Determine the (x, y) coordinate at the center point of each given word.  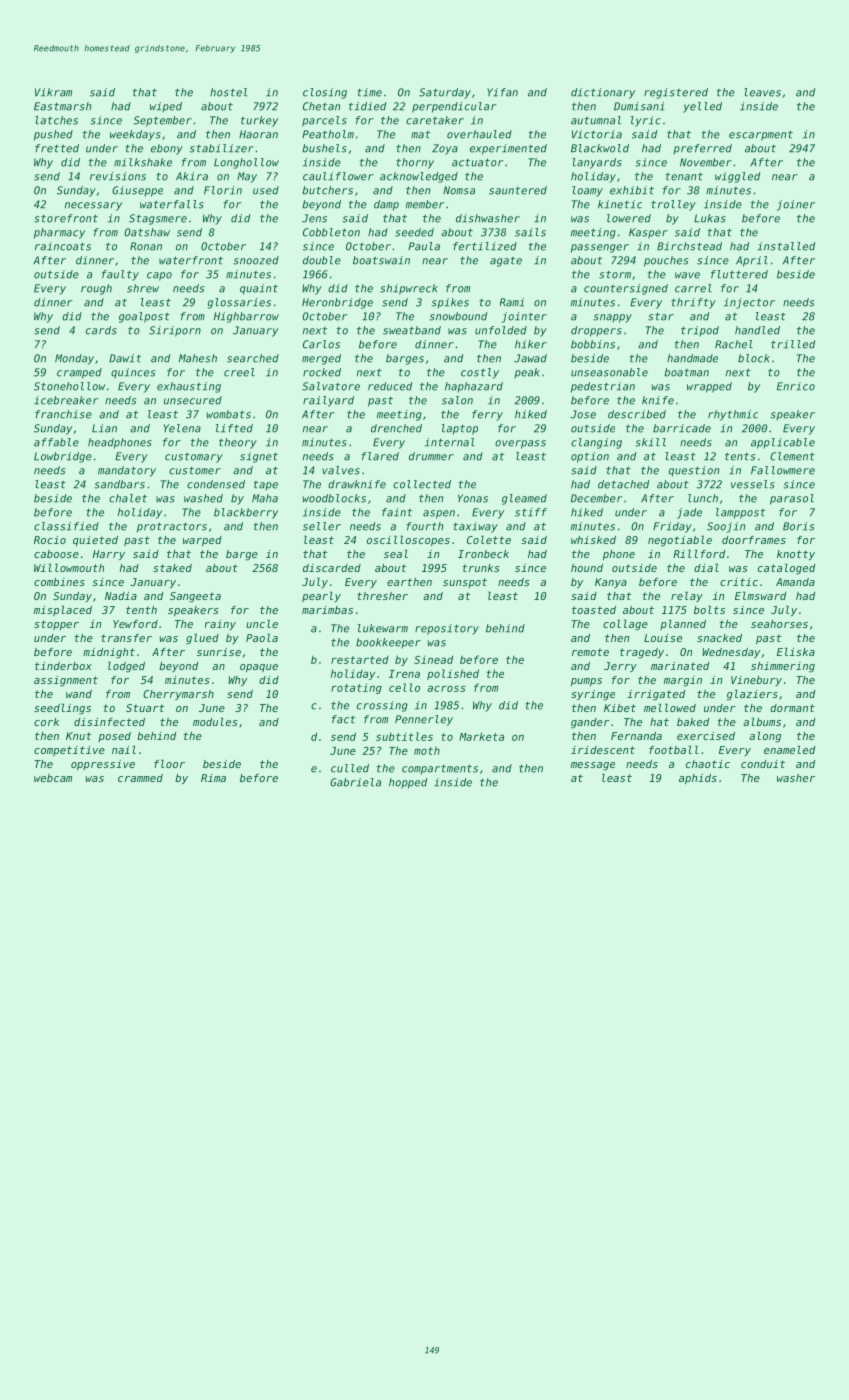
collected (422, 484)
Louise (663, 638)
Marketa (481, 736)
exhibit (632, 190)
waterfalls (172, 204)
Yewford (135, 624)
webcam (53, 778)
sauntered (518, 190)
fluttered (739, 274)
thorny (415, 163)
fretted (57, 148)
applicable (783, 443)
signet (259, 457)
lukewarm (383, 628)
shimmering (783, 667)
